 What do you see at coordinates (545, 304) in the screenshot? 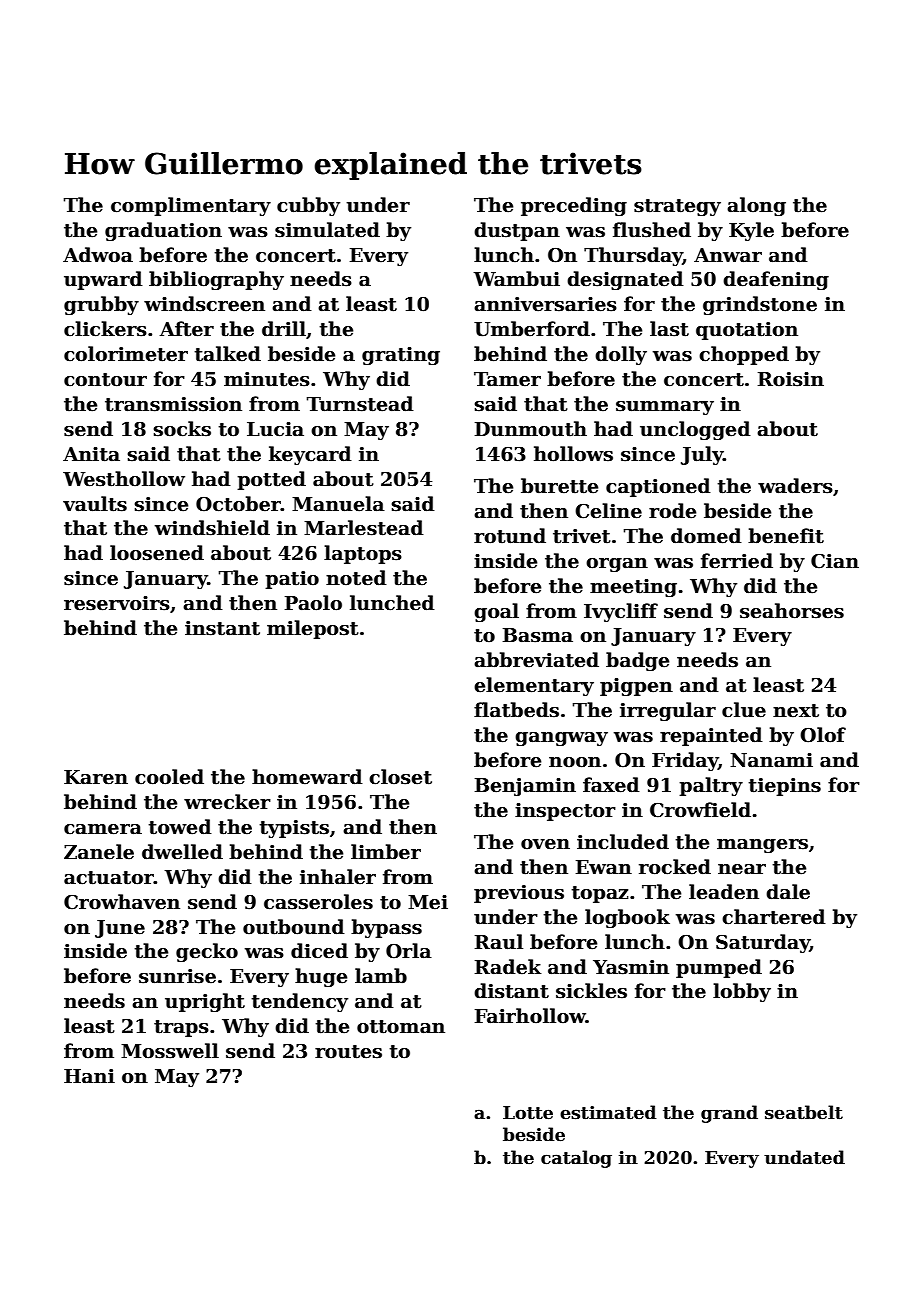
I see `anniversaries` at bounding box center [545, 304].
